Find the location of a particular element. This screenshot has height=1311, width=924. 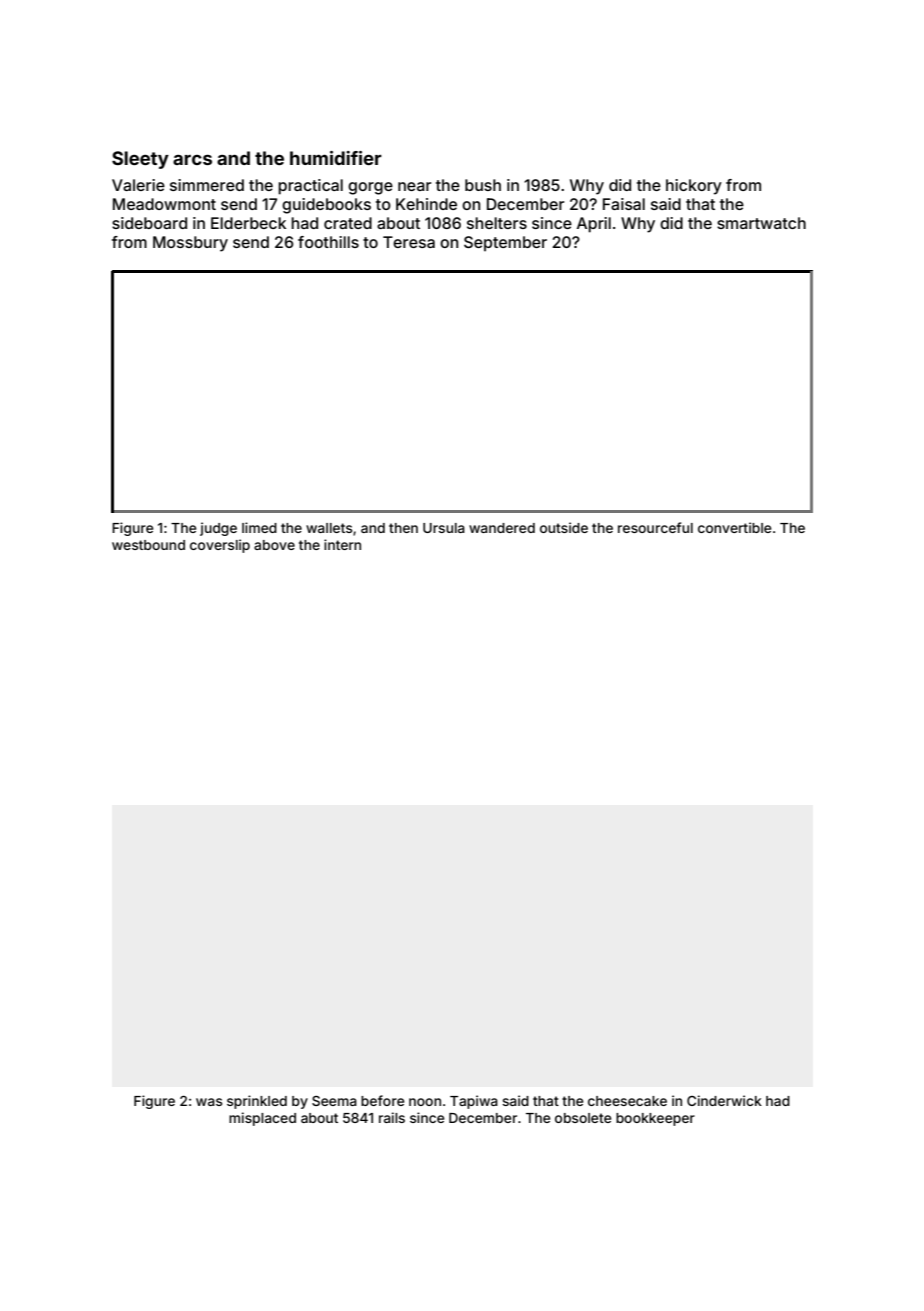

wallets is located at coordinates (329, 528).
